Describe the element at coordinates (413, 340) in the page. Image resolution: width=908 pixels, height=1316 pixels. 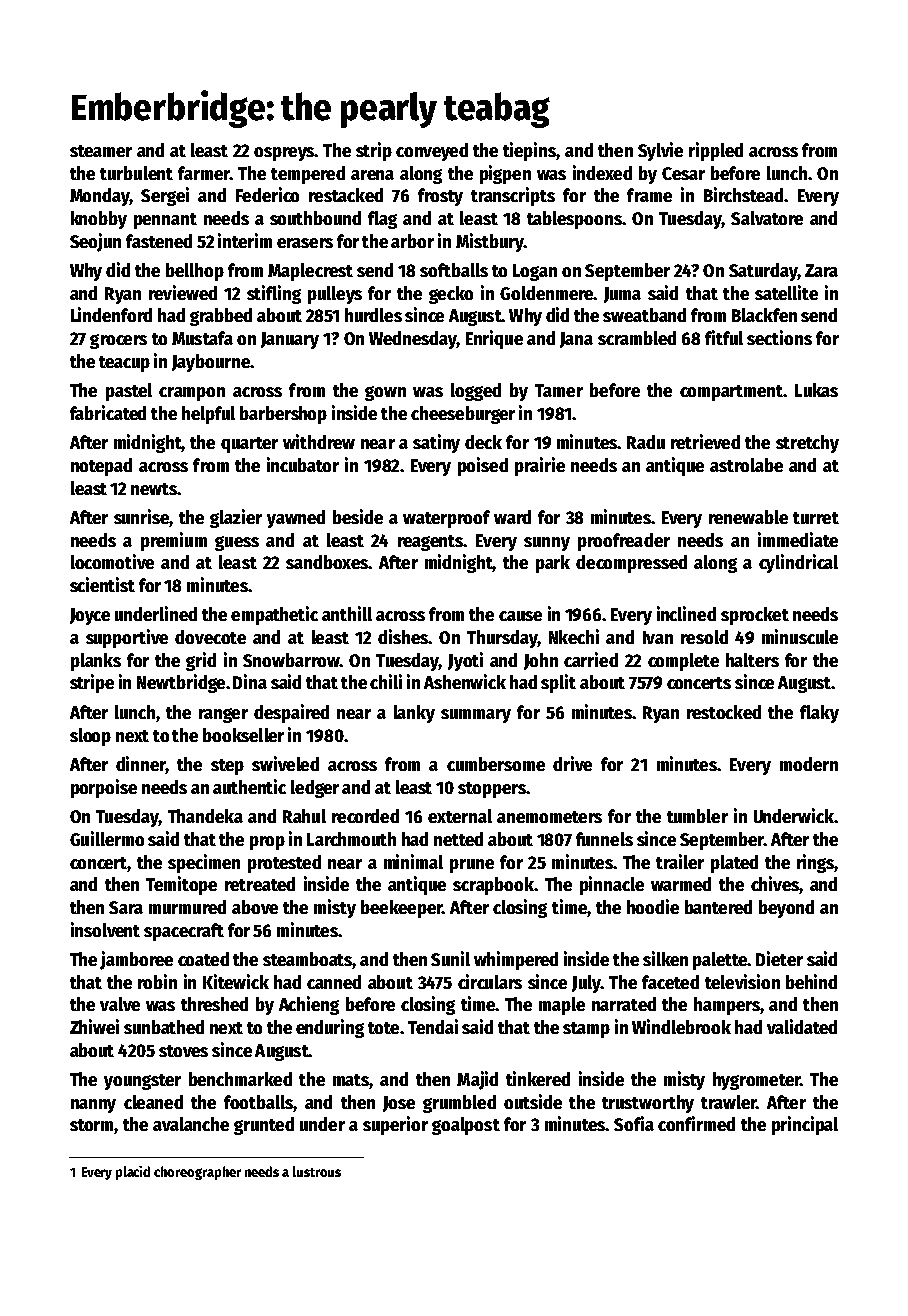
I see `Wednesday` at that location.
